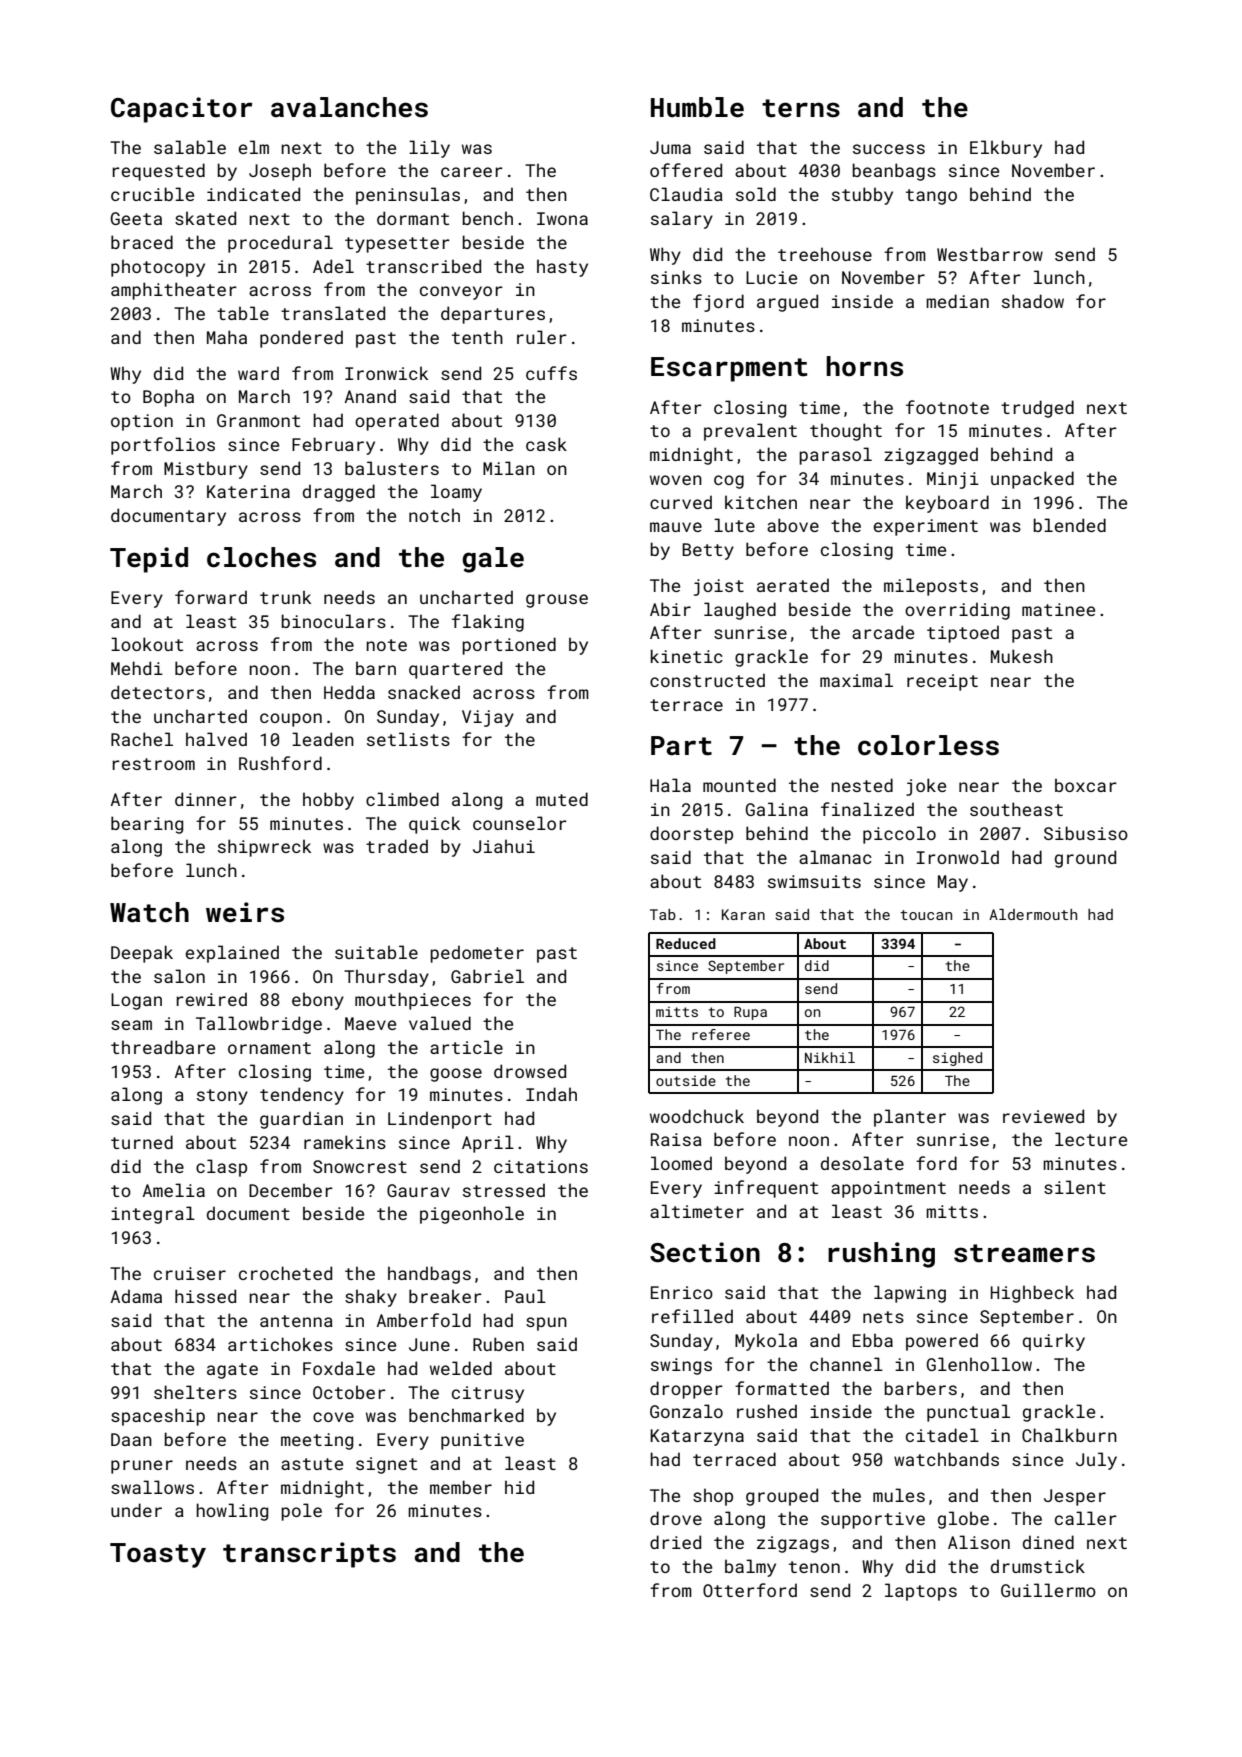 The width and height of the image is (1242, 1757). What do you see at coordinates (750, 1568) in the image?
I see `balmy` at bounding box center [750, 1568].
